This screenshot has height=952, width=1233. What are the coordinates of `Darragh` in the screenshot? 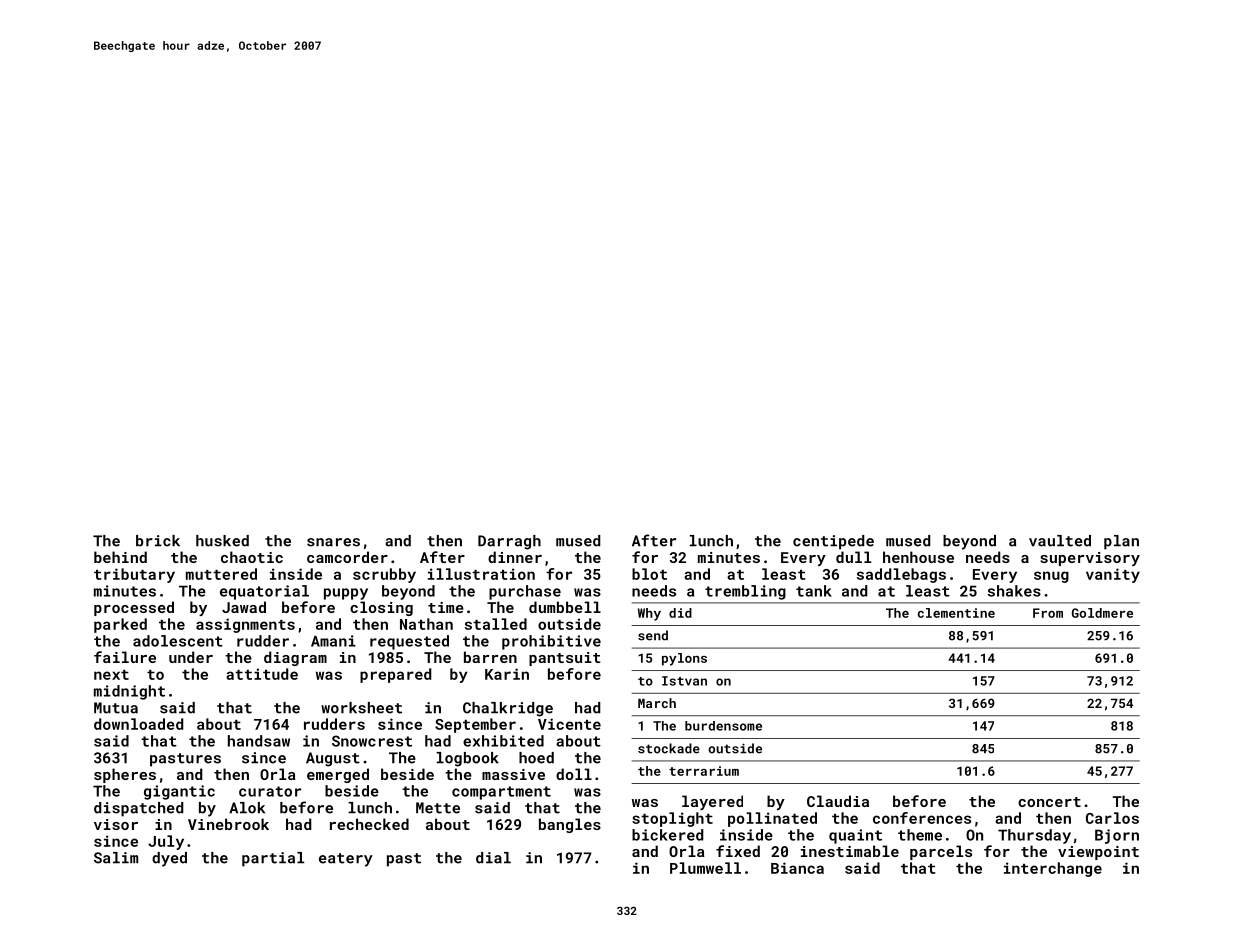 It's located at (509, 542).
